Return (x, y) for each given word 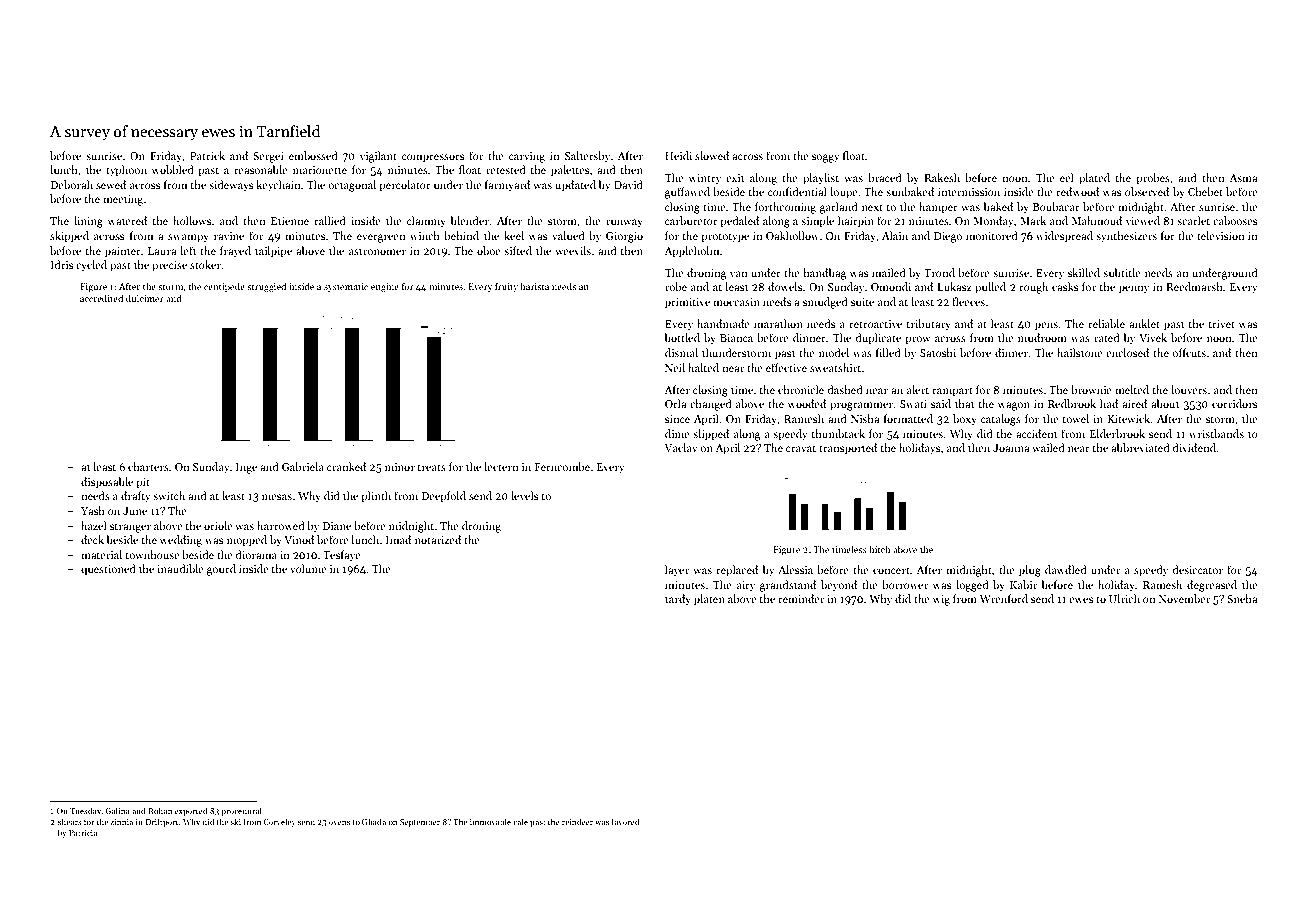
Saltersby (587, 156)
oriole (218, 525)
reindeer (577, 821)
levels (524, 495)
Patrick (207, 155)
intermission (969, 192)
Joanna (1011, 448)
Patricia (83, 833)
